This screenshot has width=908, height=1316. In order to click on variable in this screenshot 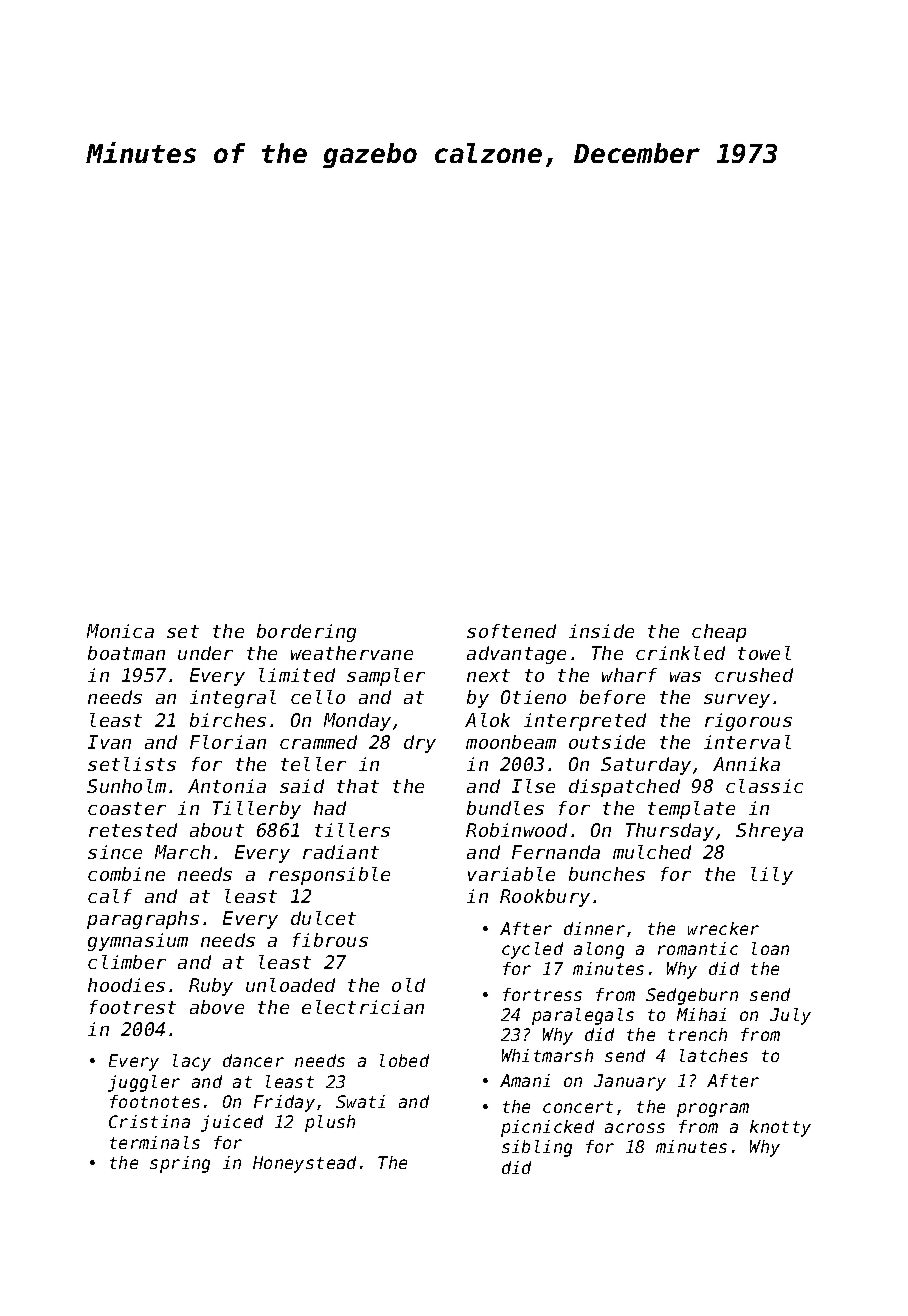, I will do `click(511, 874)`.
